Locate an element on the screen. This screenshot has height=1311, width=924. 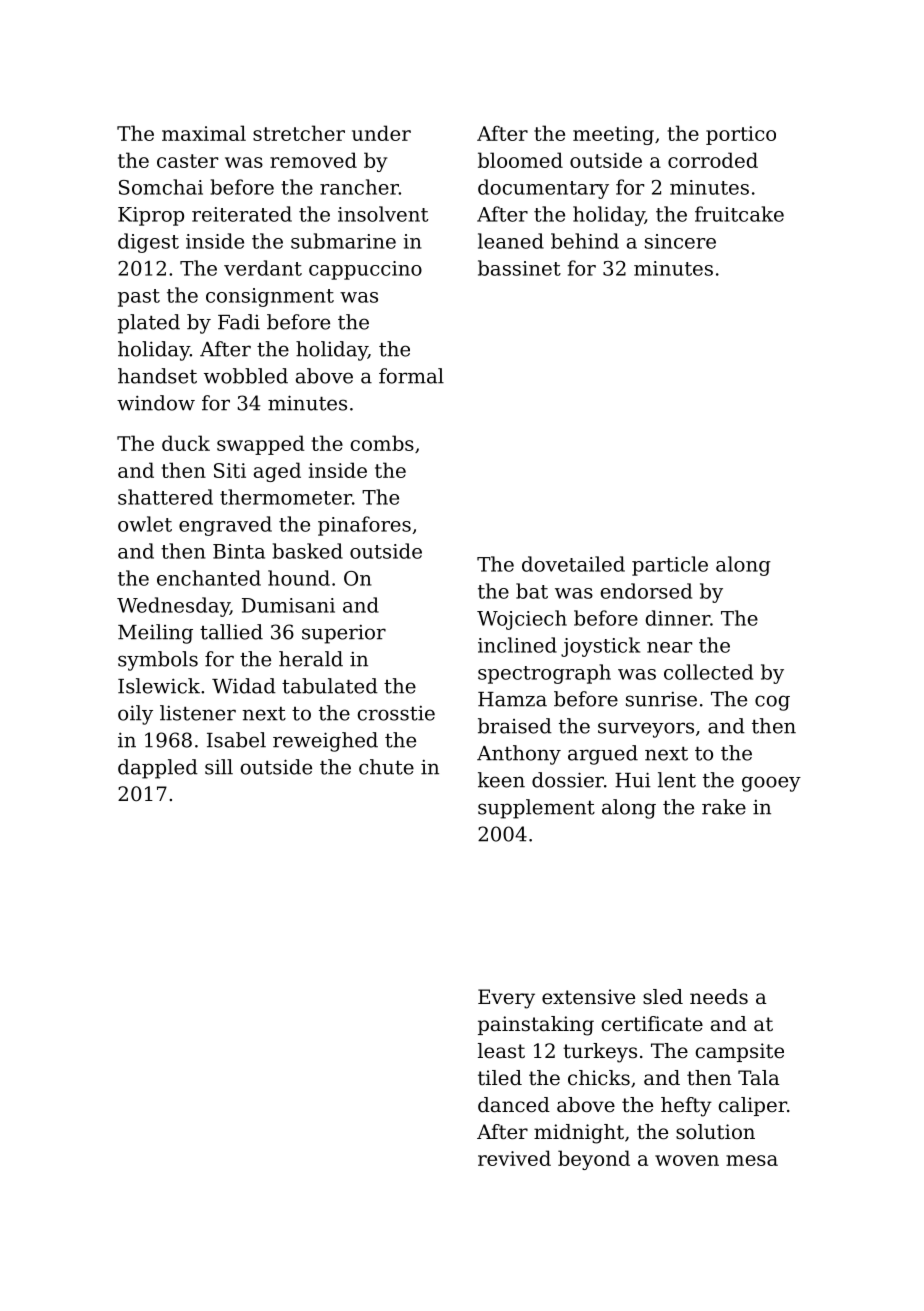
sincere is located at coordinates (680, 241).
